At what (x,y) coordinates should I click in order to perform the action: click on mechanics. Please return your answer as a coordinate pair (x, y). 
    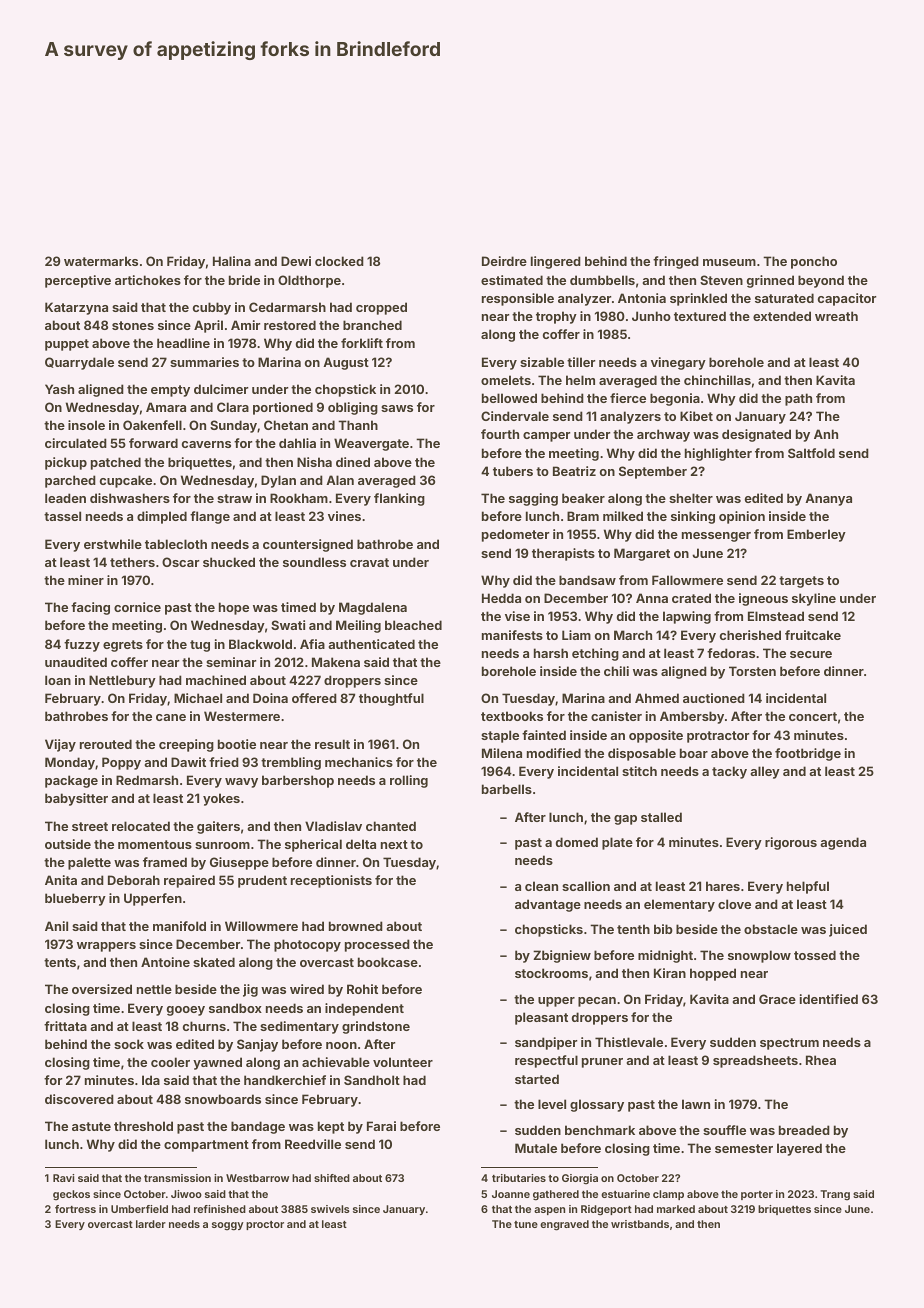
    Looking at the image, I should click on (359, 762).
